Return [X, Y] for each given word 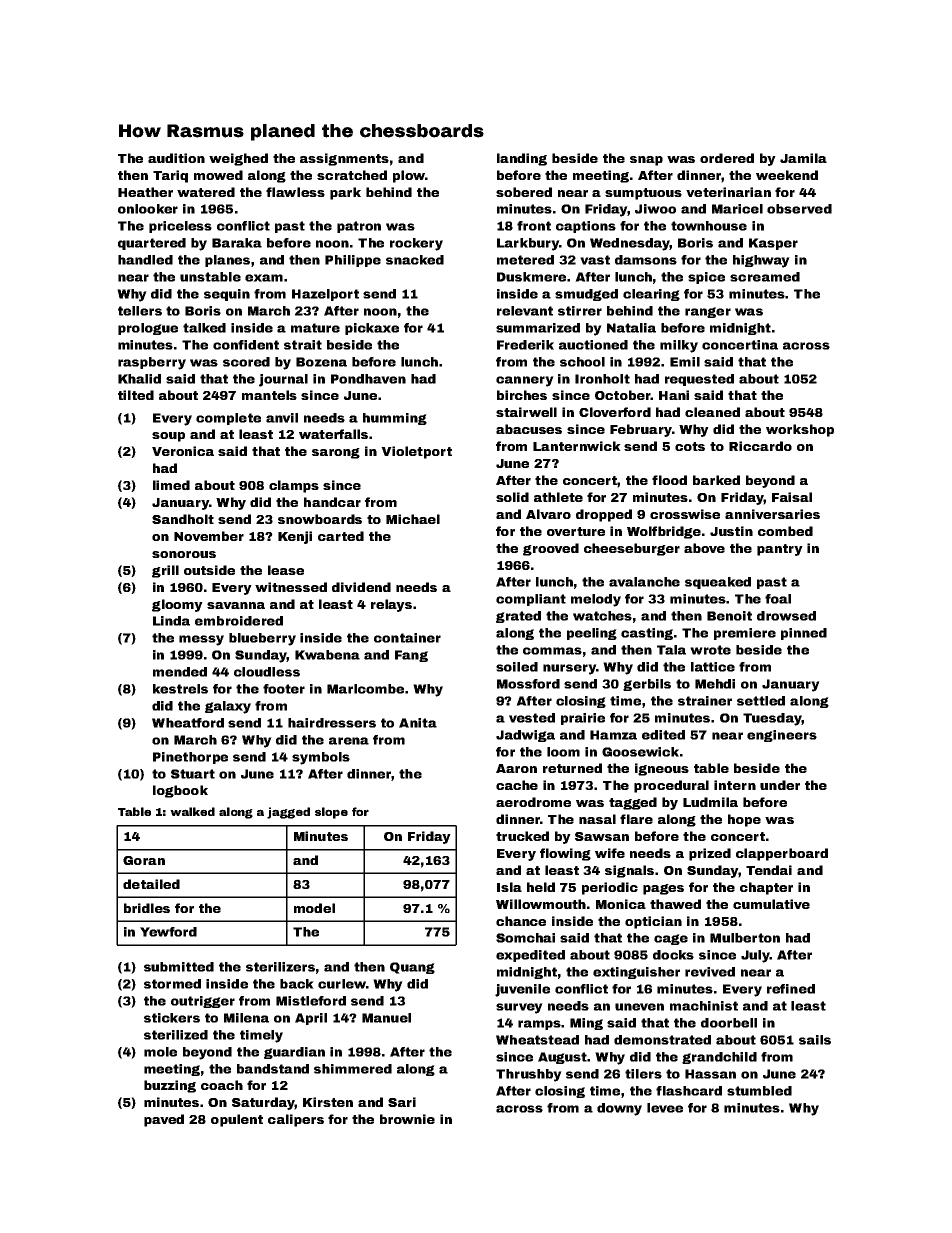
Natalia [631, 328]
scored [246, 362]
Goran [144, 860]
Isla [509, 887]
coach [222, 1085]
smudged [586, 295]
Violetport [416, 452]
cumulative [771, 904]
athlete [558, 497]
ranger [708, 312]
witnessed [291, 587]
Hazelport [325, 295]
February [641, 430]
